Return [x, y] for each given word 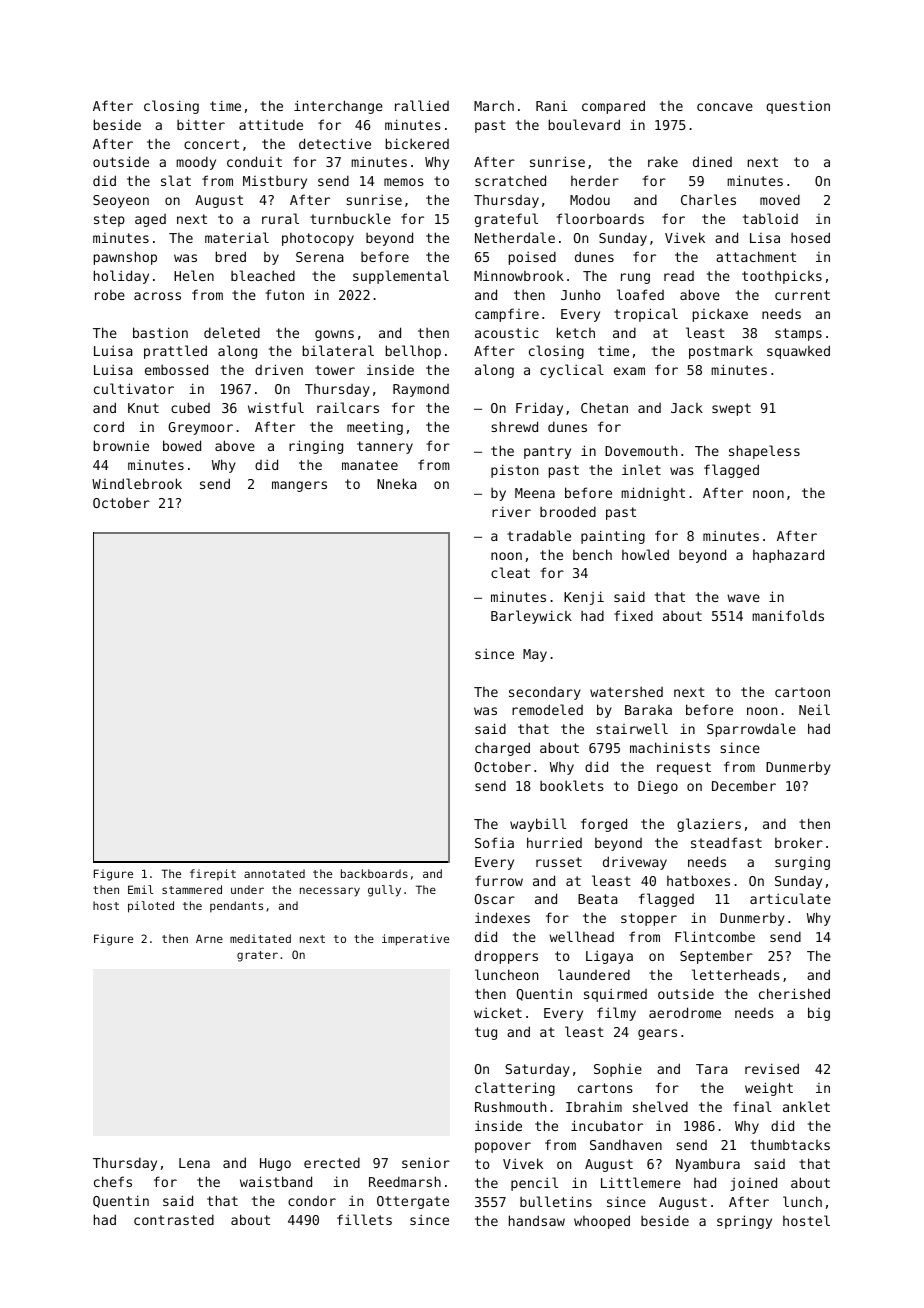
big [819, 1014]
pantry [547, 452]
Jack [687, 408]
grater [257, 956]
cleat [510, 572]
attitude [271, 124]
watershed [626, 691]
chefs [113, 1181]
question [798, 107]
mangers [299, 486]
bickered [417, 143]
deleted [232, 332]
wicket [498, 1012]
